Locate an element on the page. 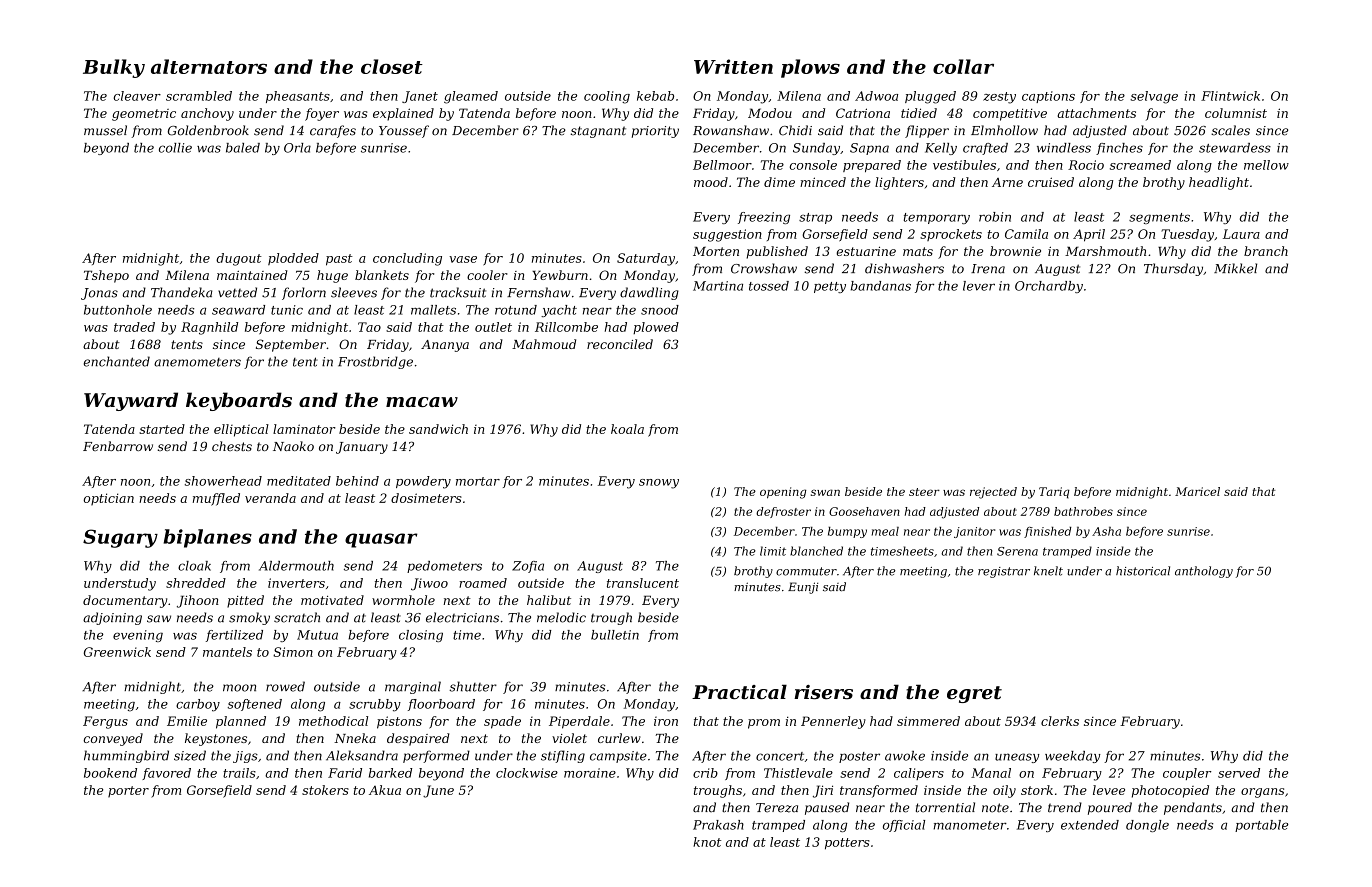 The image size is (1372, 887). closet is located at coordinates (392, 66).
